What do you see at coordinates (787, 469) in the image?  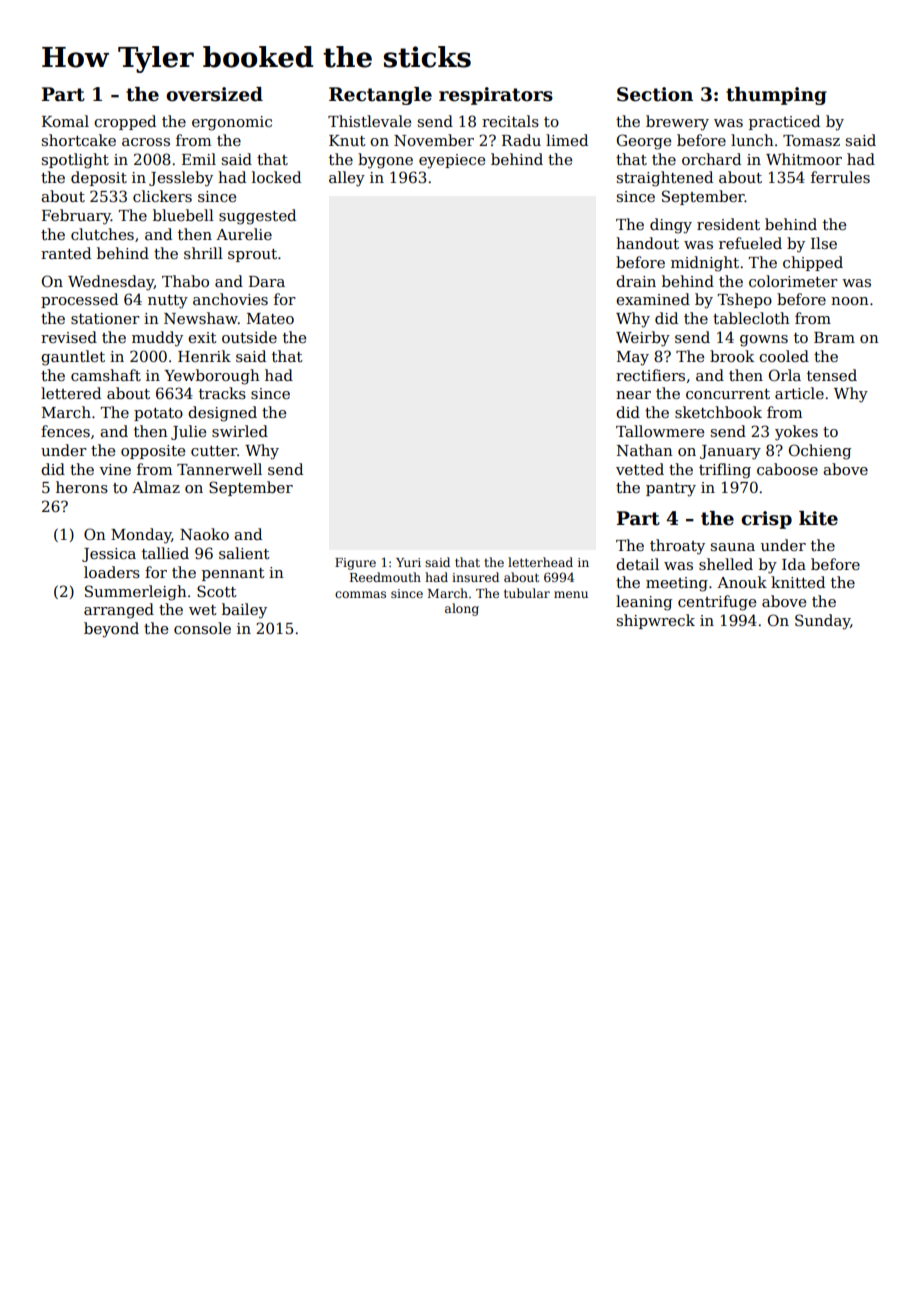 I see `caboose` at bounding box center [787, 469].
